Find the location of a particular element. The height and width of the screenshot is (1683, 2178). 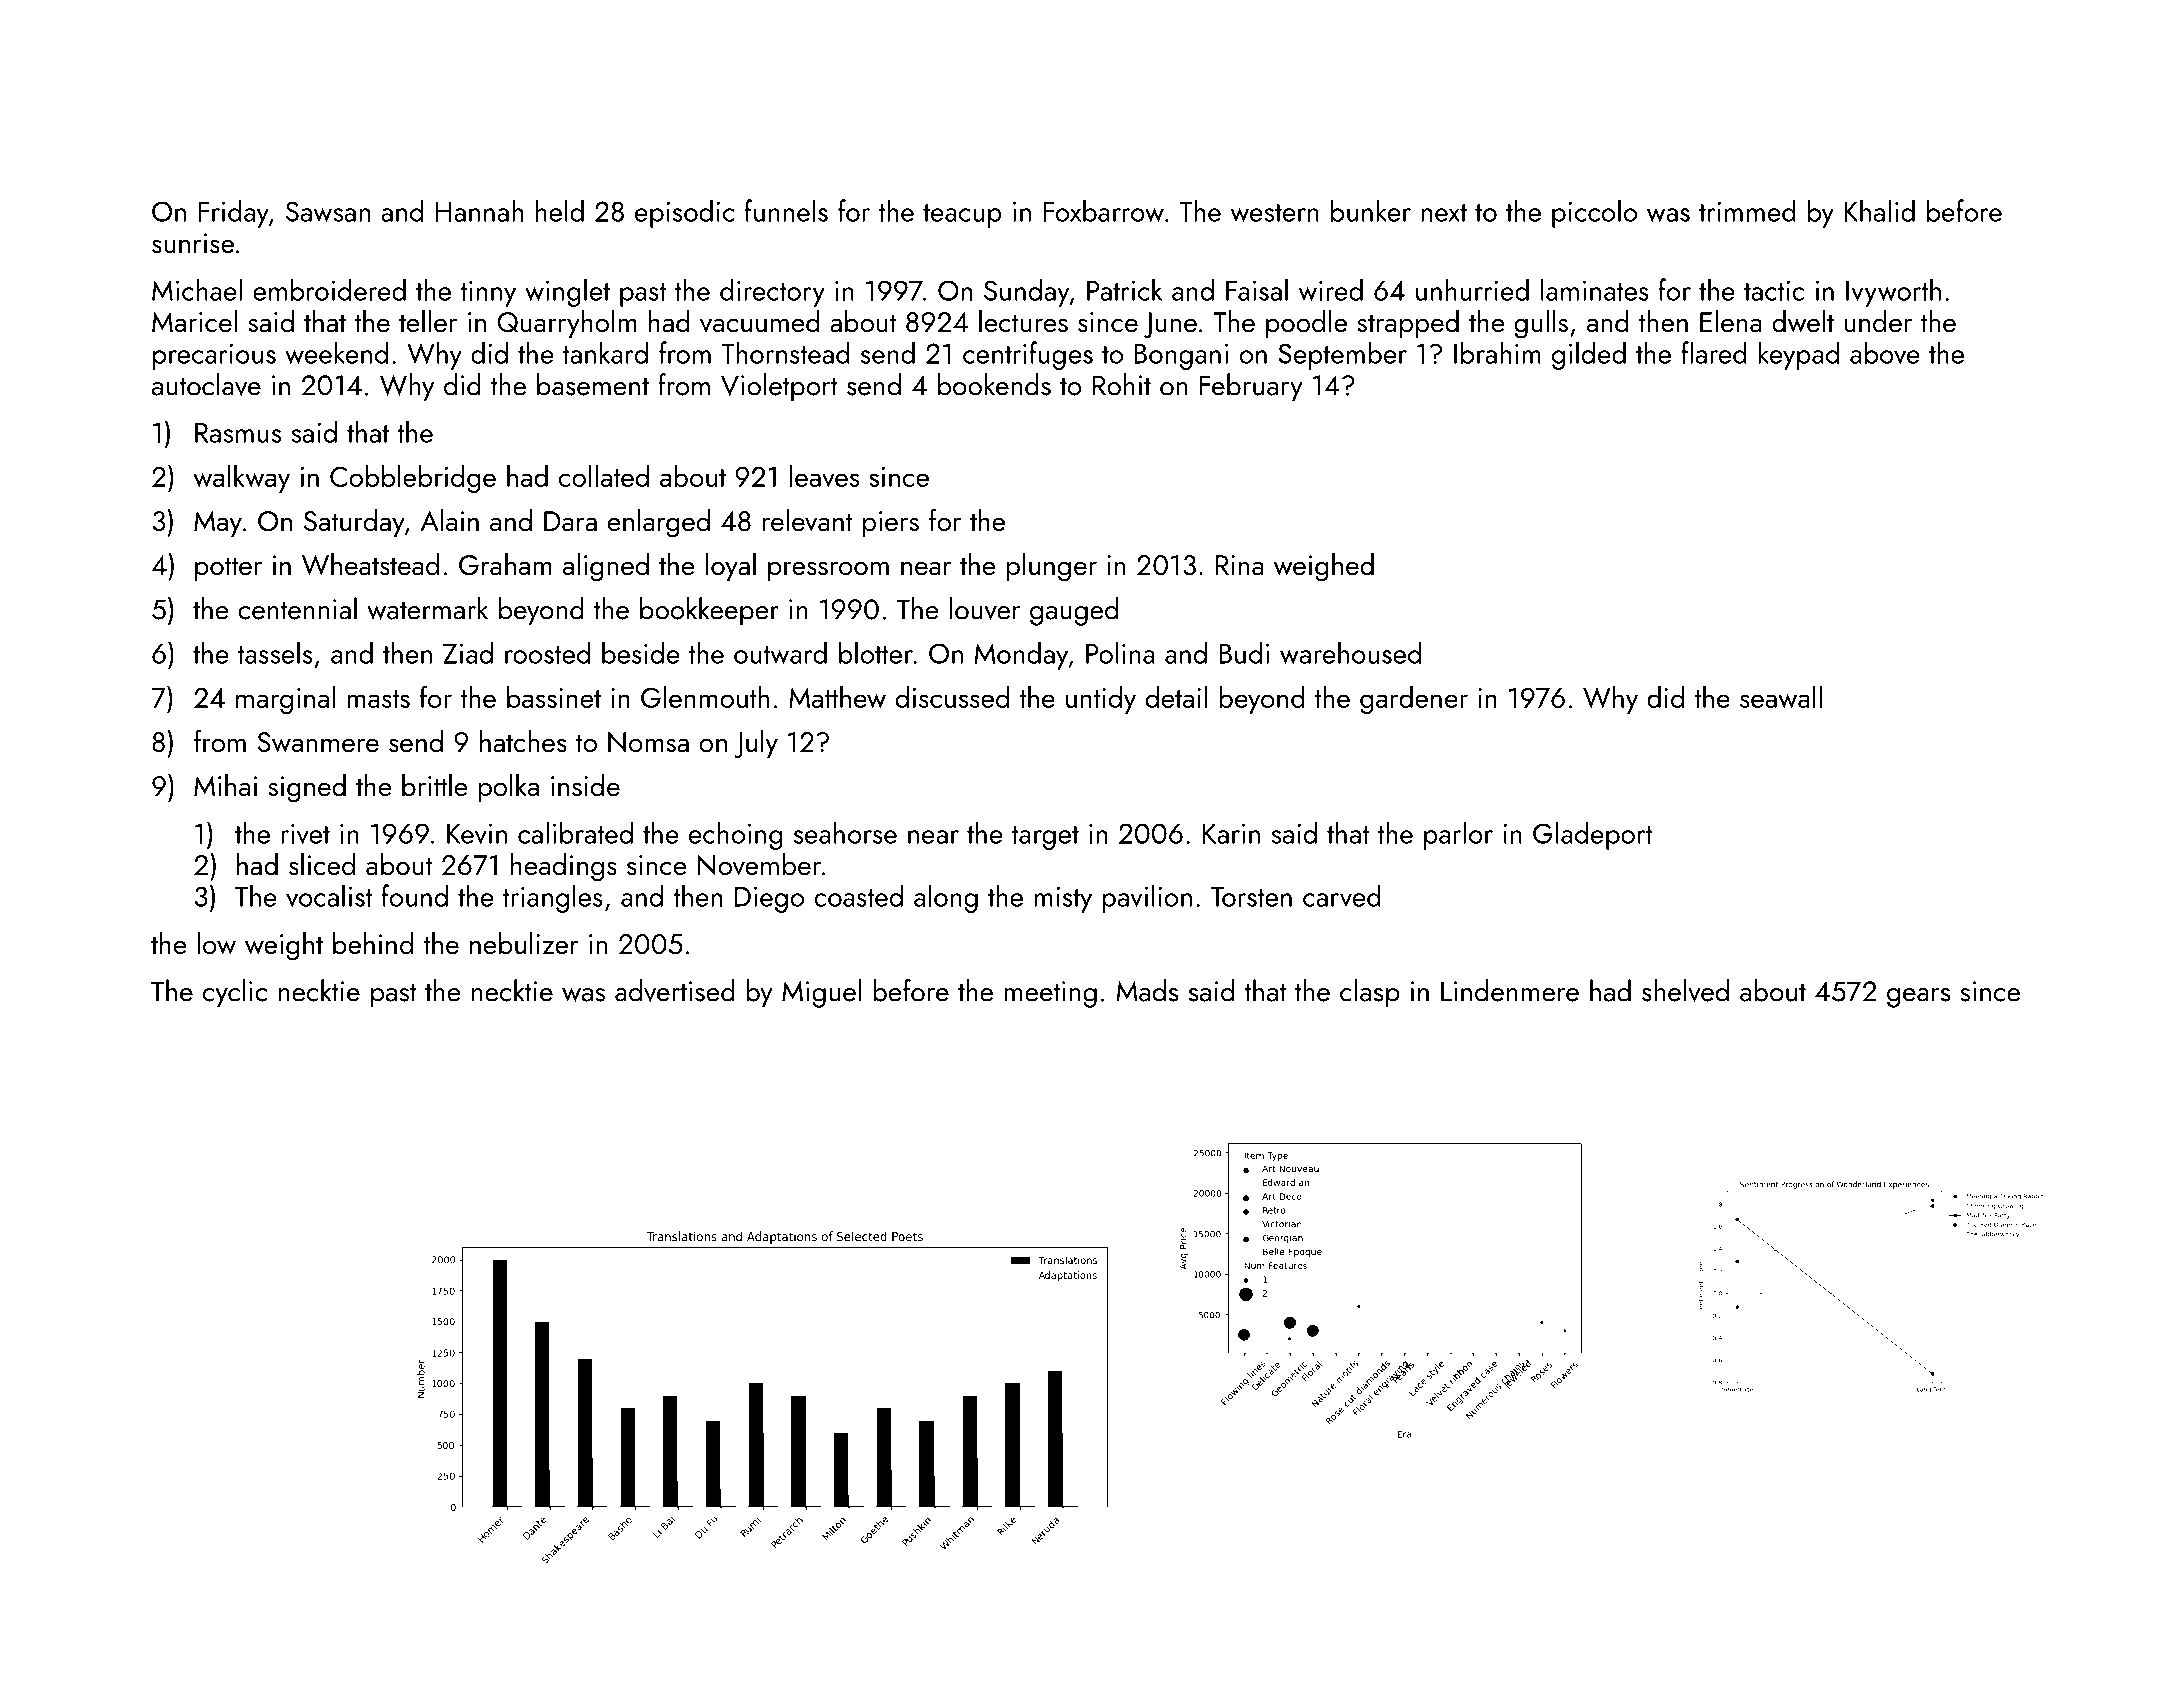

episodic is located at coordinates (684, 213).
